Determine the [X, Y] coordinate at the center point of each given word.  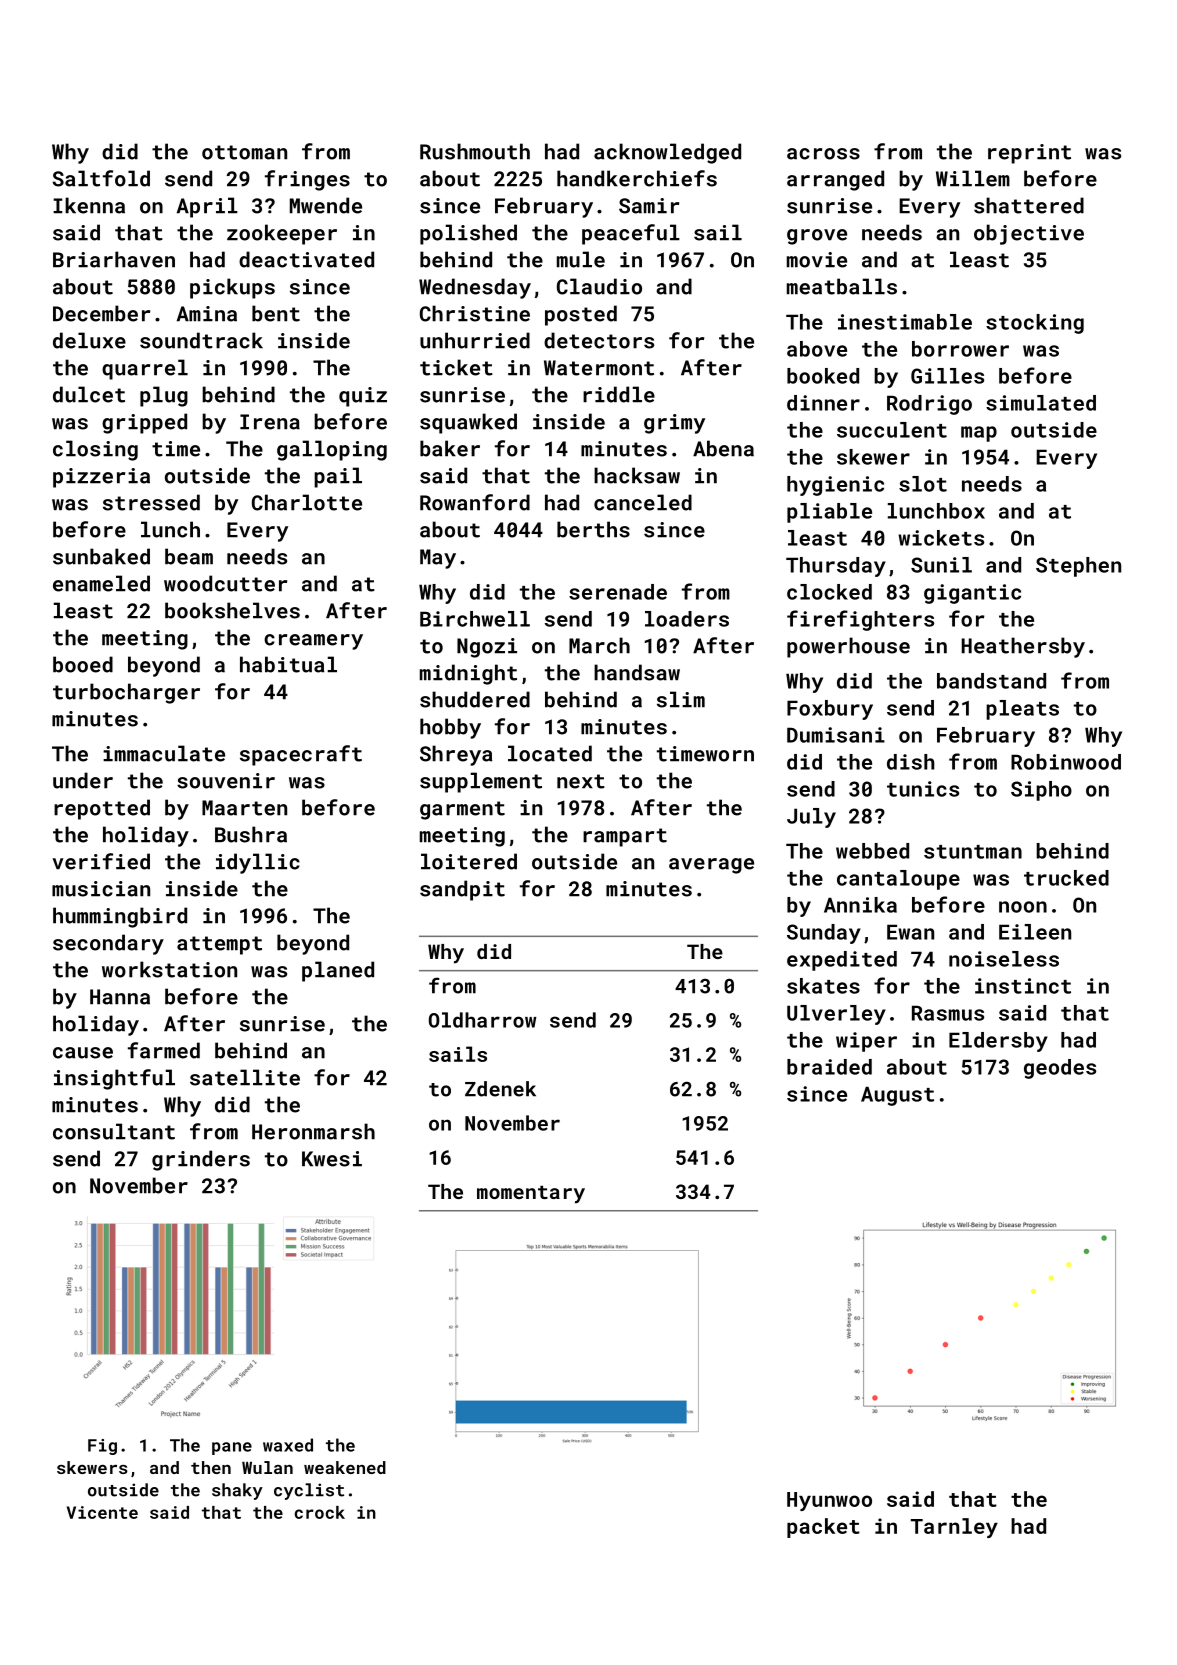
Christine [475, 313]
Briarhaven [114, 259]
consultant [114, 1131]
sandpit [462, 890]
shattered [1029, 205]
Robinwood [1066, 762]
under [83, 780]
